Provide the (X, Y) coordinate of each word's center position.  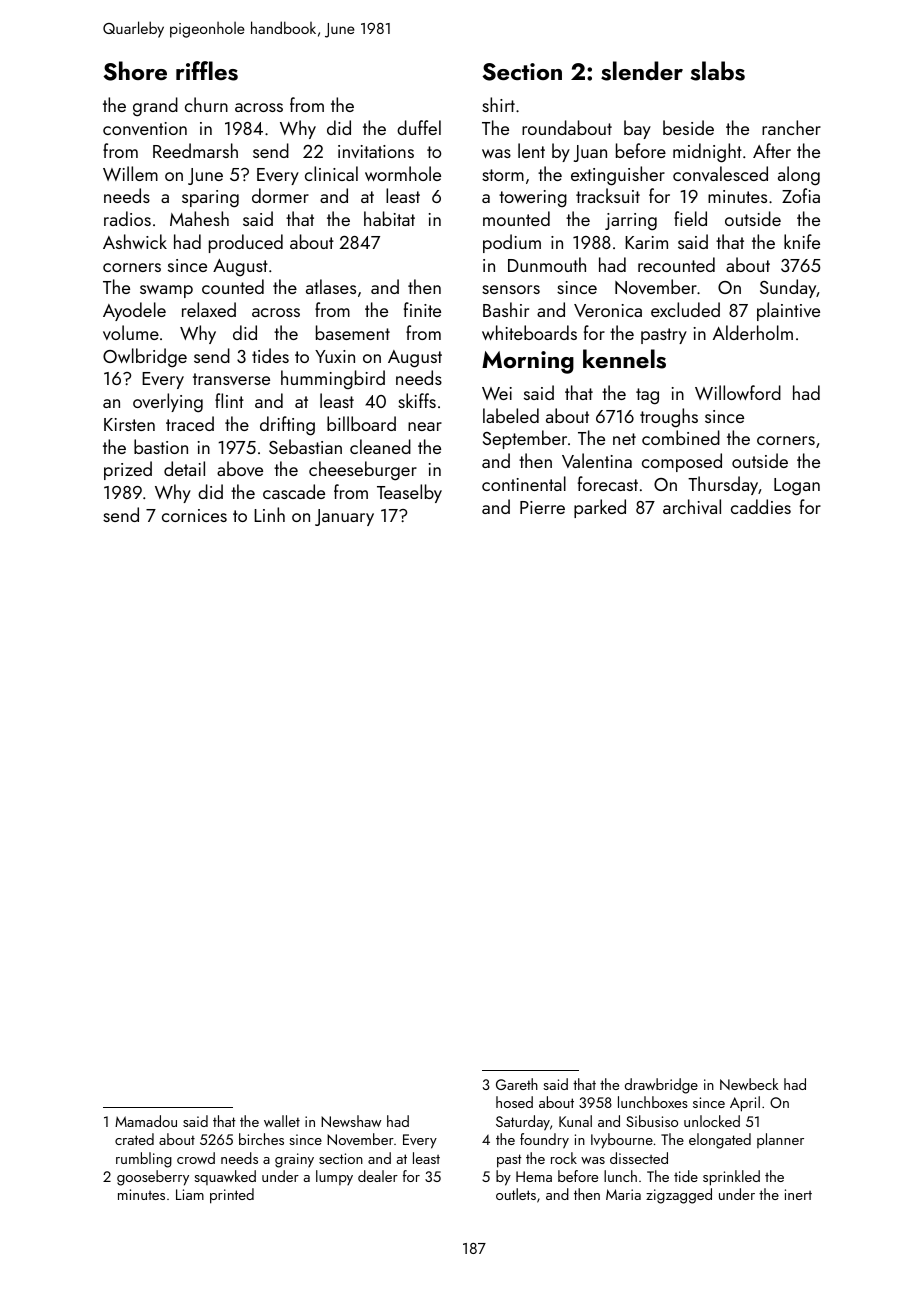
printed (232, 1196)
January (344, 517)
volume (131, 332)
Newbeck (749, 1084)
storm (503, 175)
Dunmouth (547, 264)
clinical (331, 173)
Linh (269, 514)
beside (688, 127)
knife (802, 241)
